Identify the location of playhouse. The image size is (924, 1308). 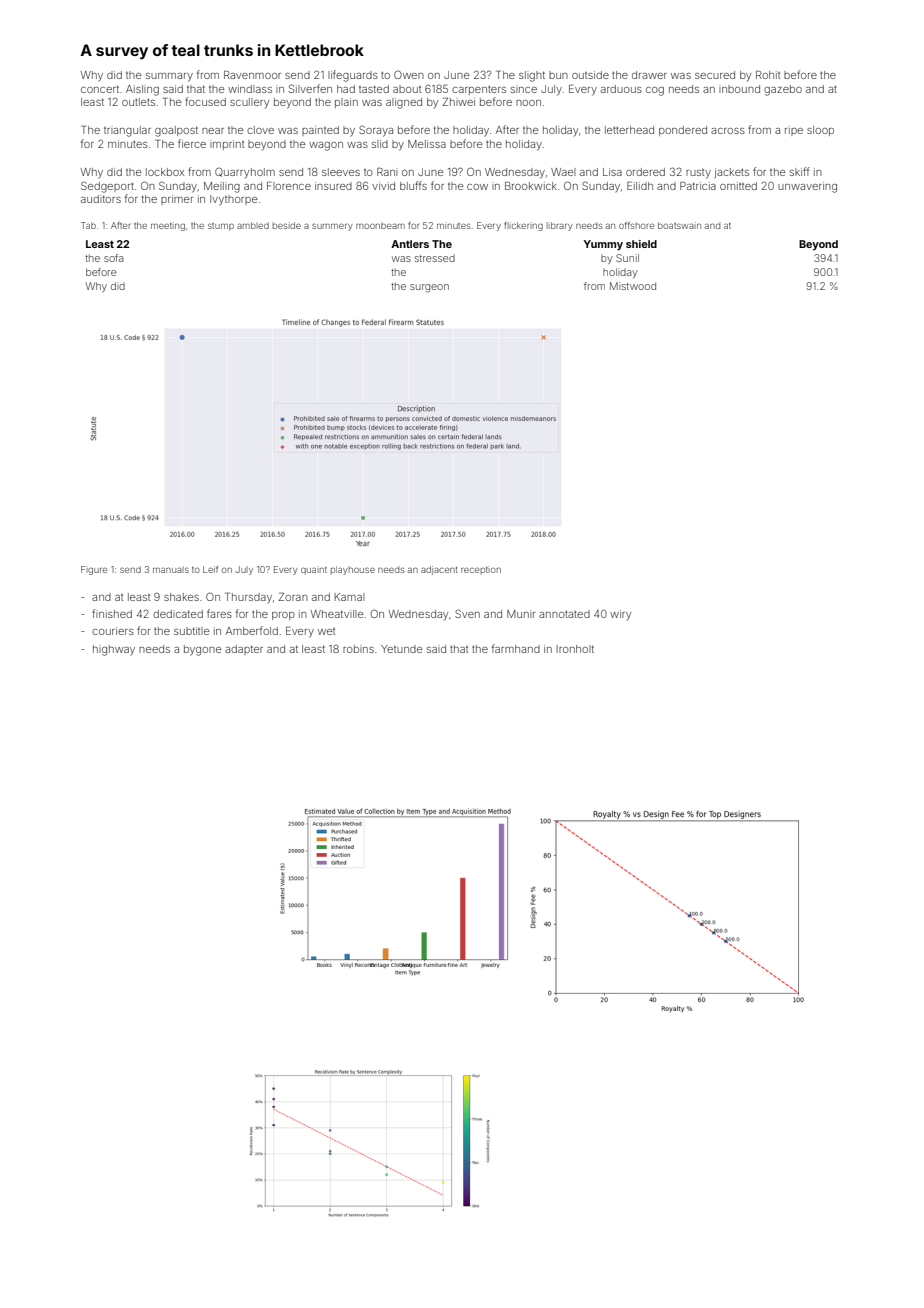
(353, 570).
